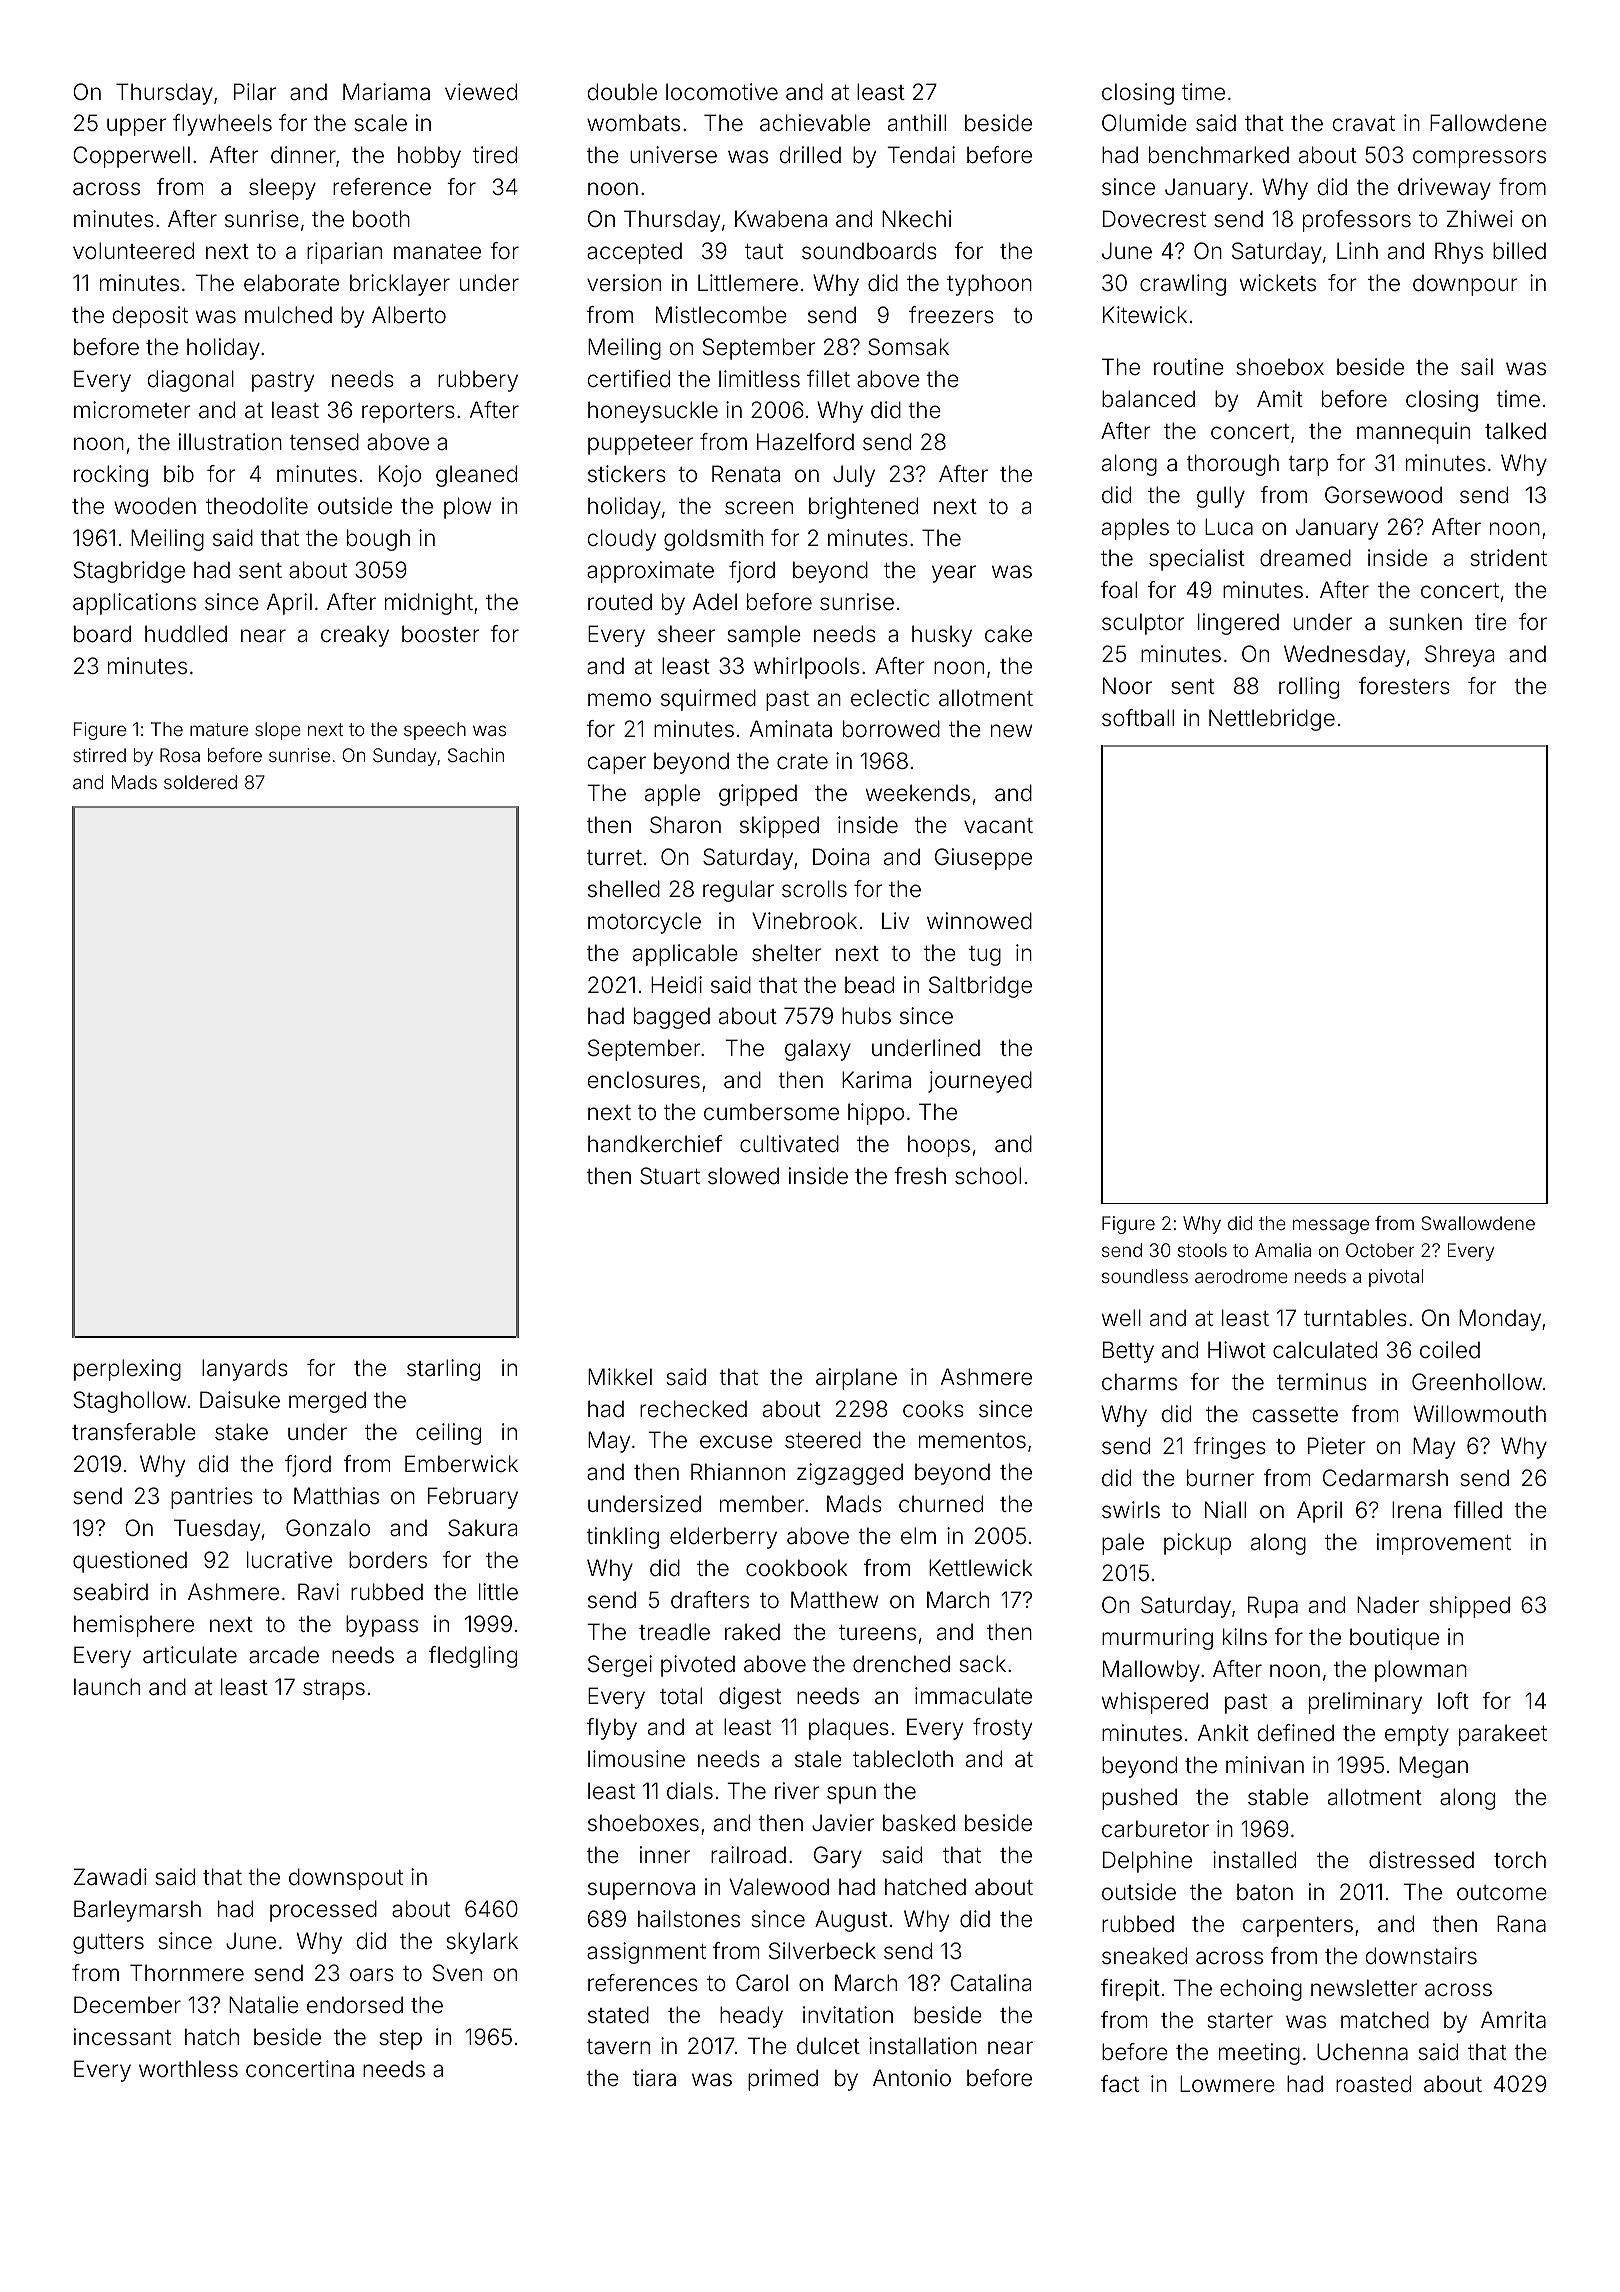 The image size is (1620, 2292). Describe the element at coordinates (627, 474) in the screenshot. I see `stickers` at that location.
